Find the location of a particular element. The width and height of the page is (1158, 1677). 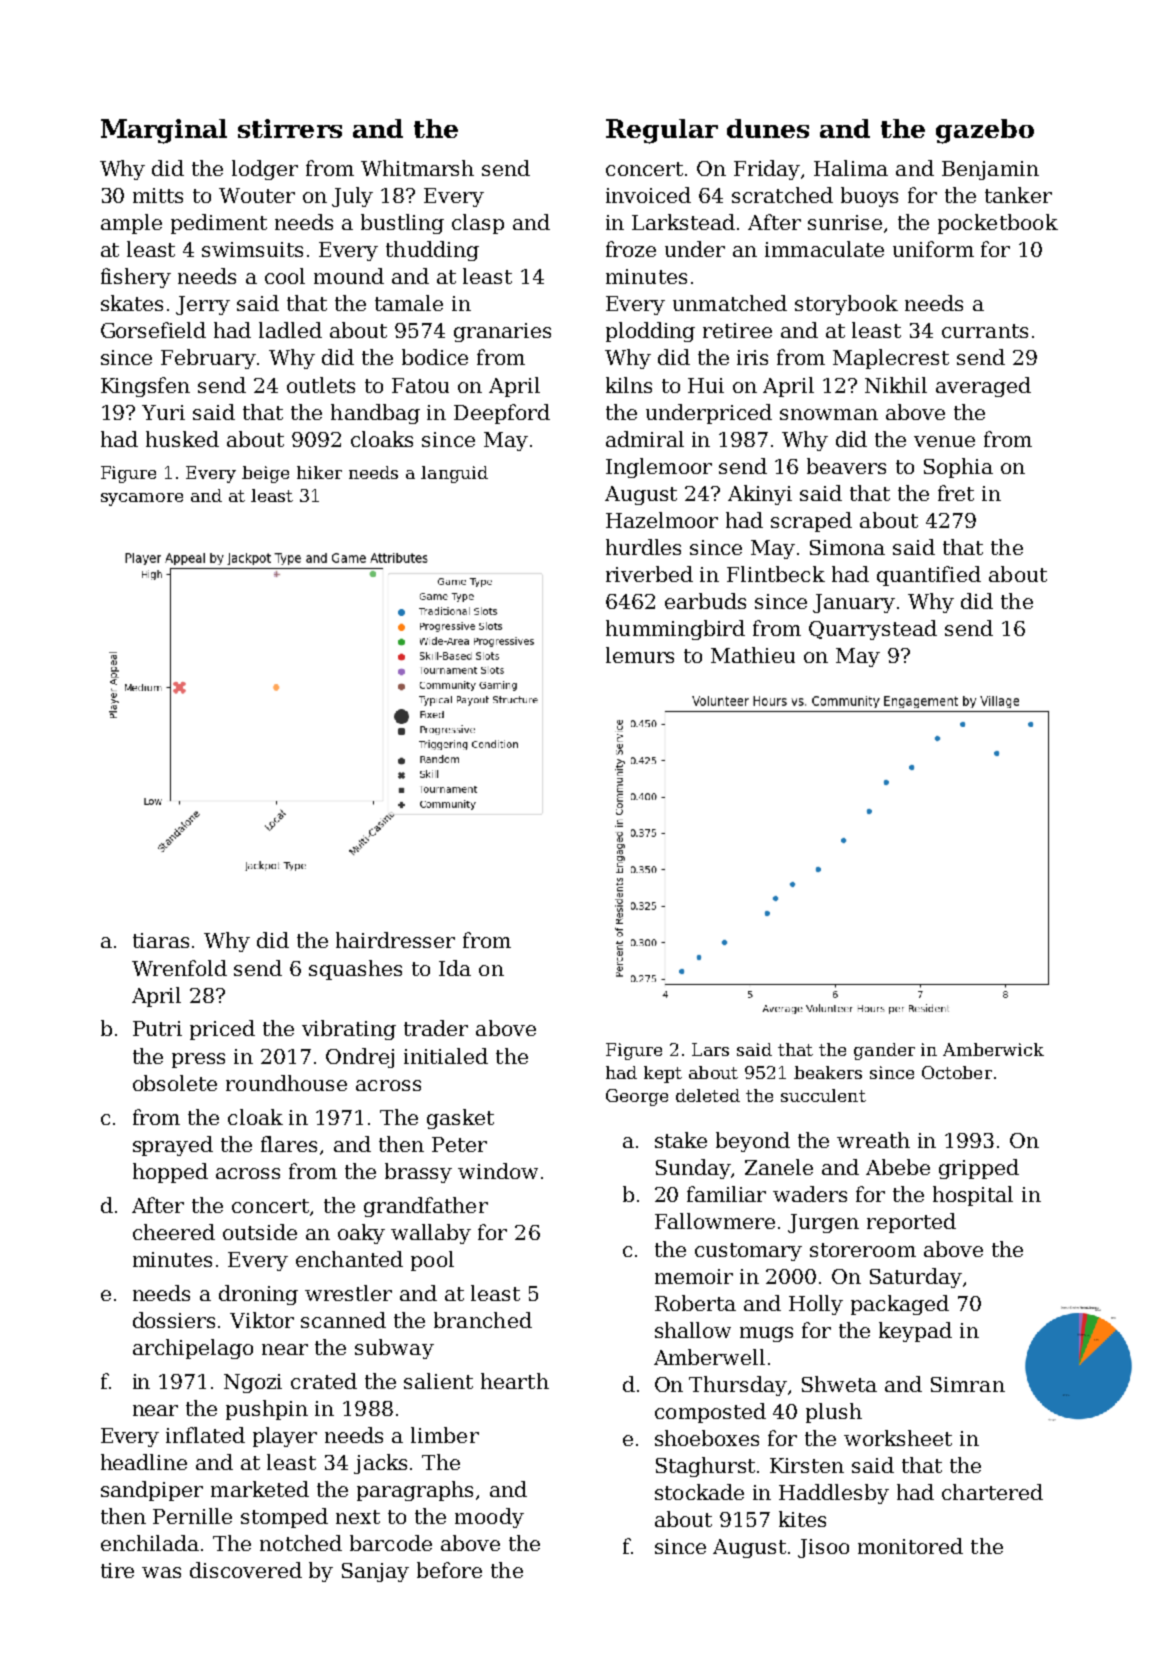

Marginal is located at coordinates (164, 131).
